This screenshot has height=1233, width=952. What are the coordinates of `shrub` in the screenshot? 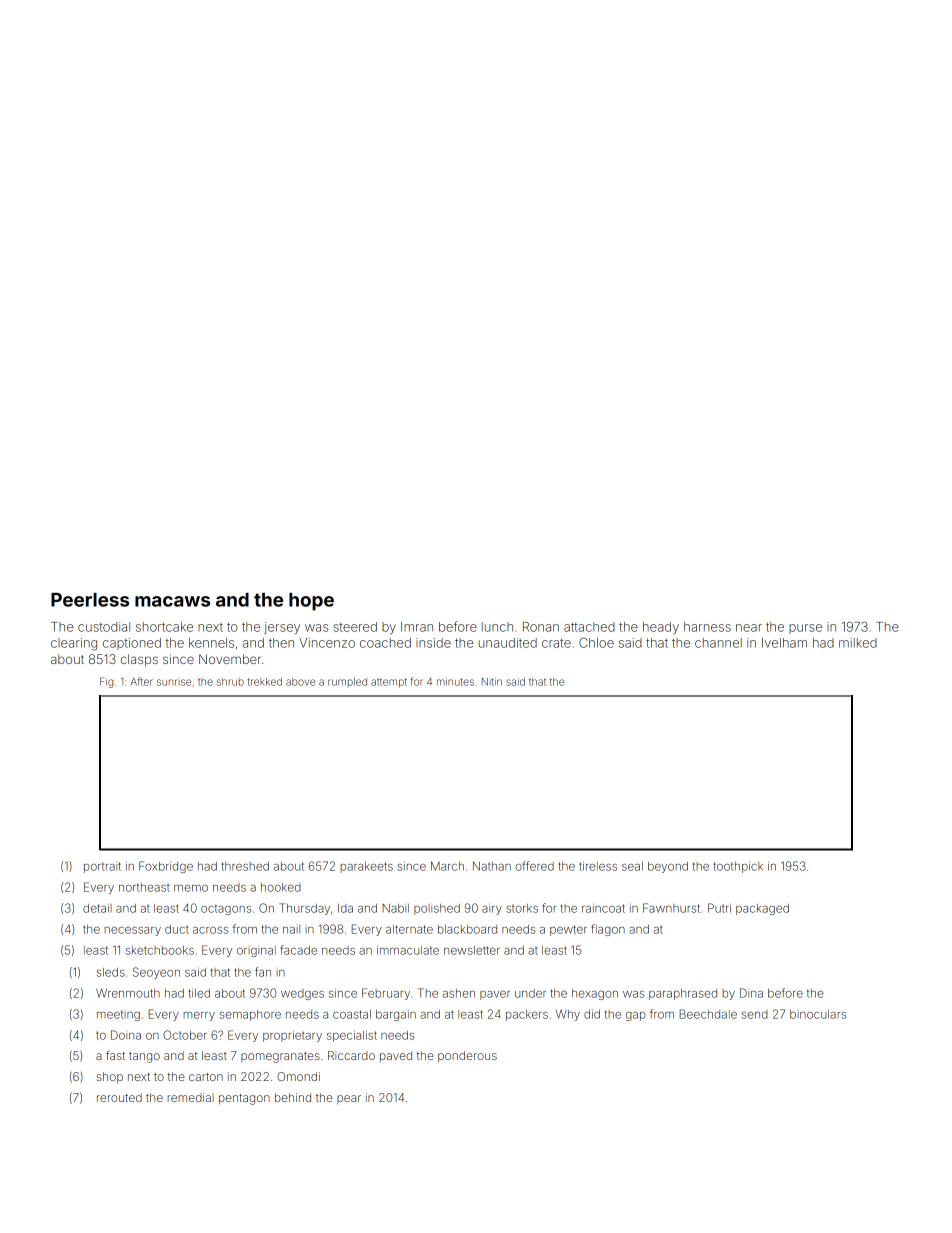 It's located at (230, 682).
